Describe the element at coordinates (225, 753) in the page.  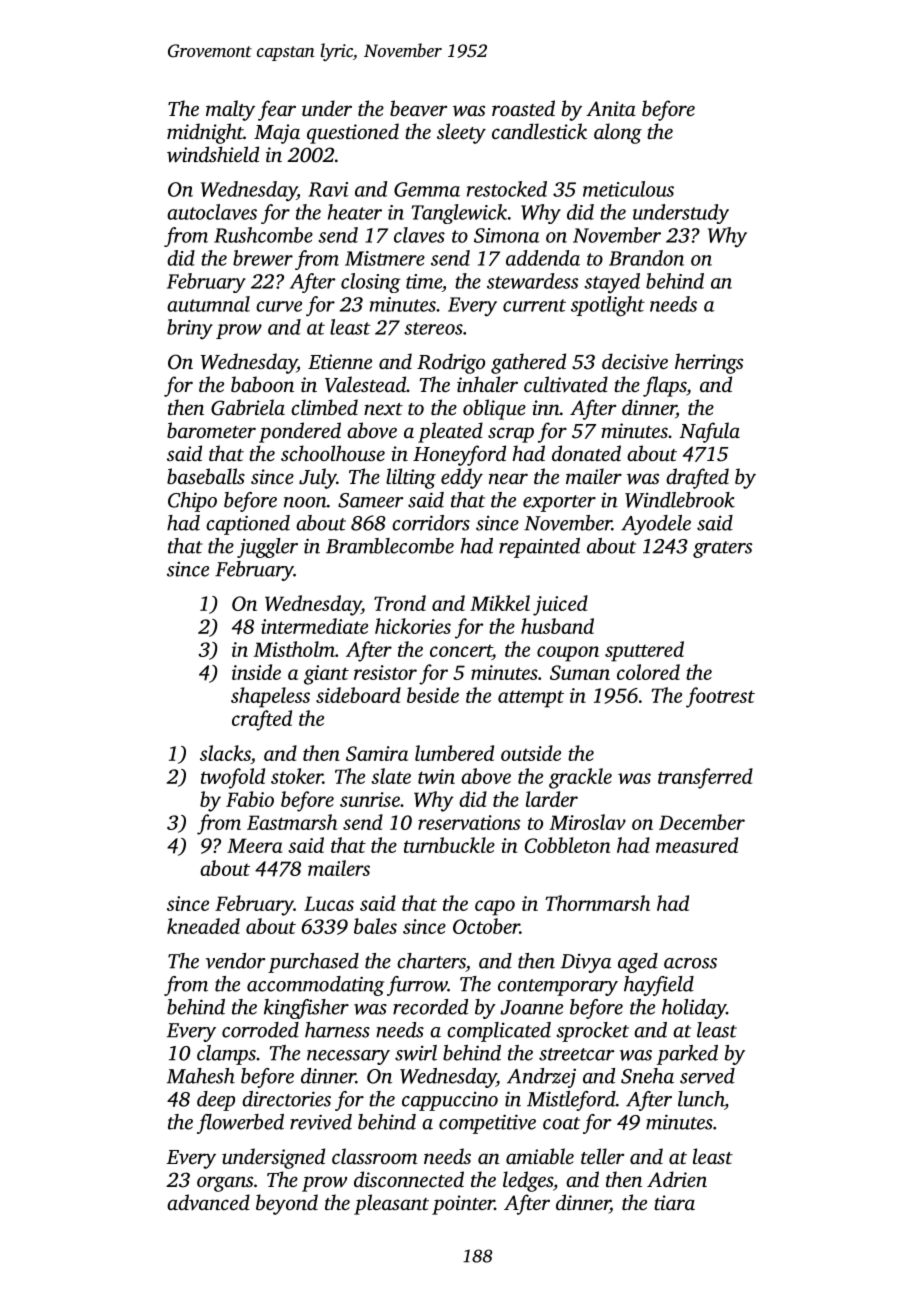
I see `slacks` at that location.
